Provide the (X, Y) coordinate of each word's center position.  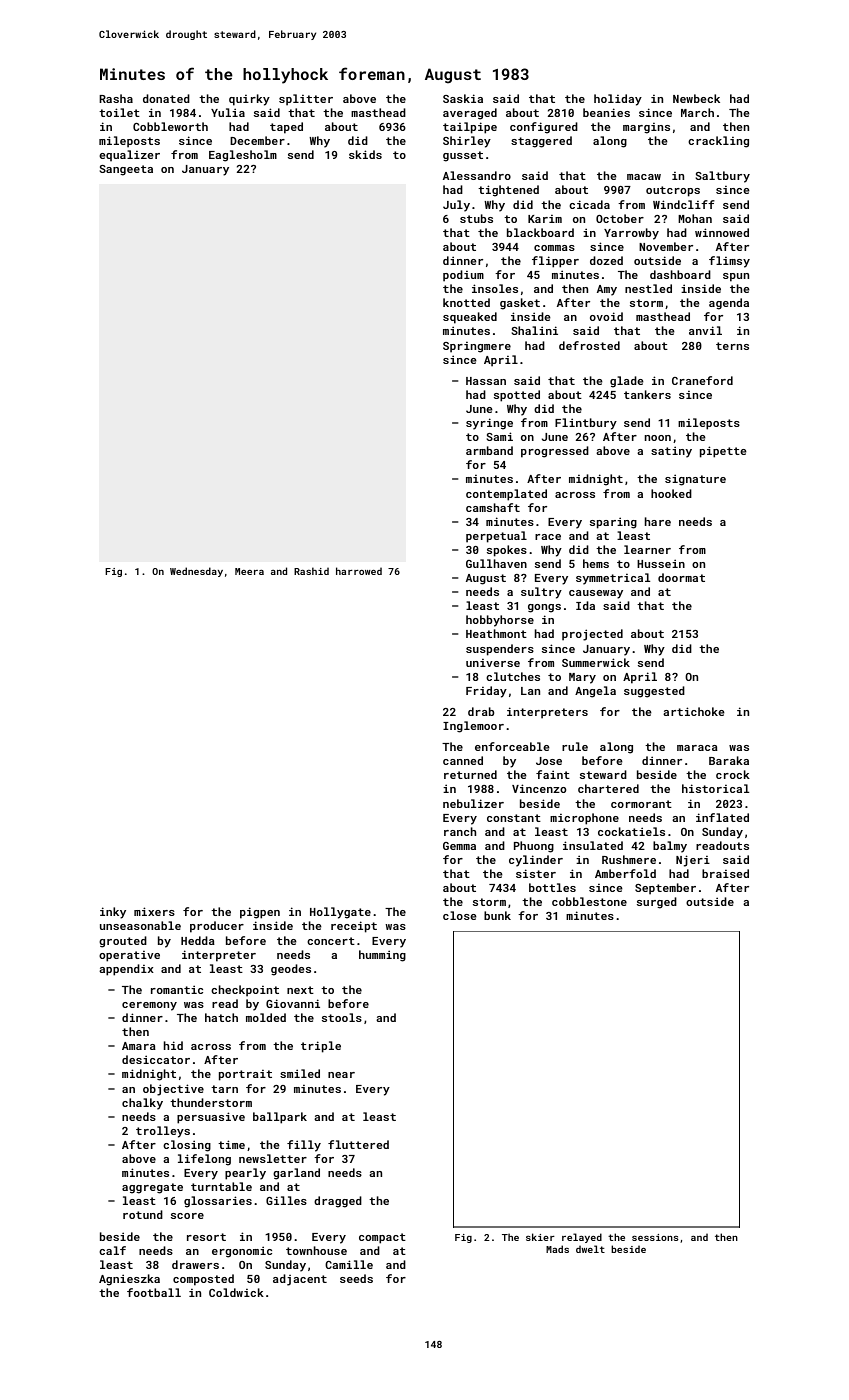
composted (203, 1280)
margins (646, 128)
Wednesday (196, 572)
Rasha (116, 98)
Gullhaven (496, 563)
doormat (681, 577)
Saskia (463, 98)
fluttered (358, 1144)
